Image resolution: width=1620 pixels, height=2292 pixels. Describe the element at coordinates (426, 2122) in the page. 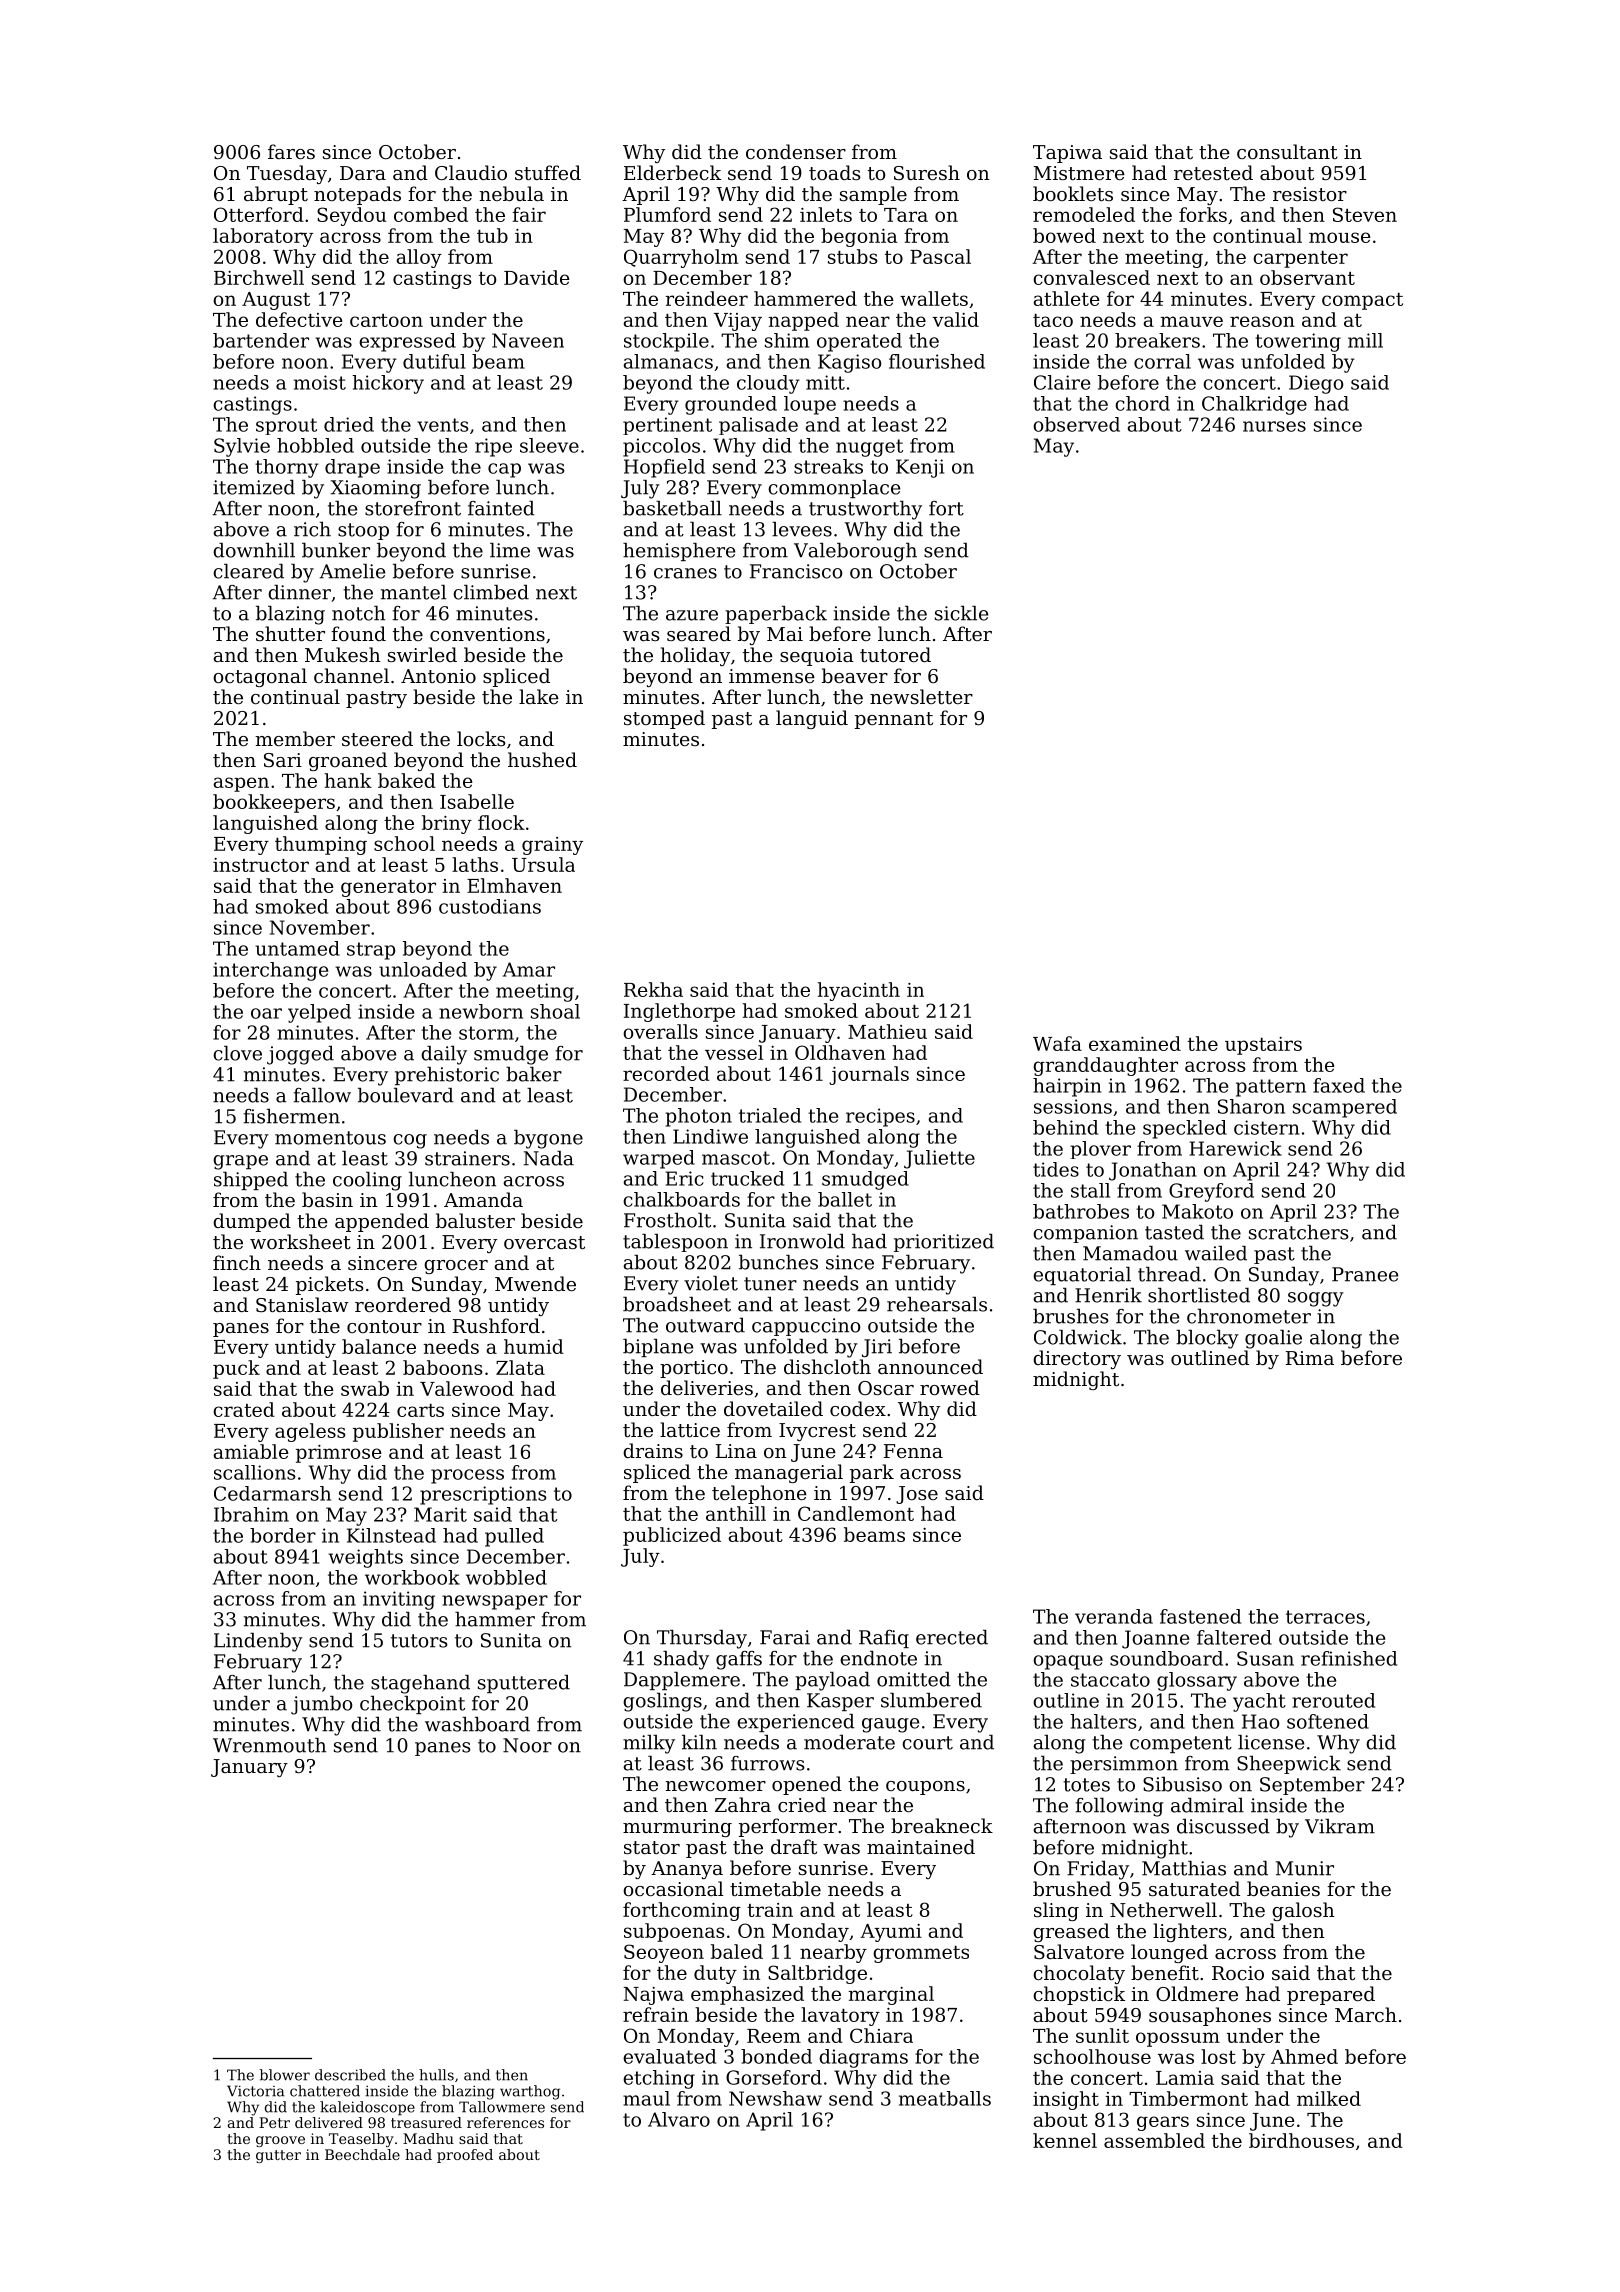

I see `treasured` at that location.
